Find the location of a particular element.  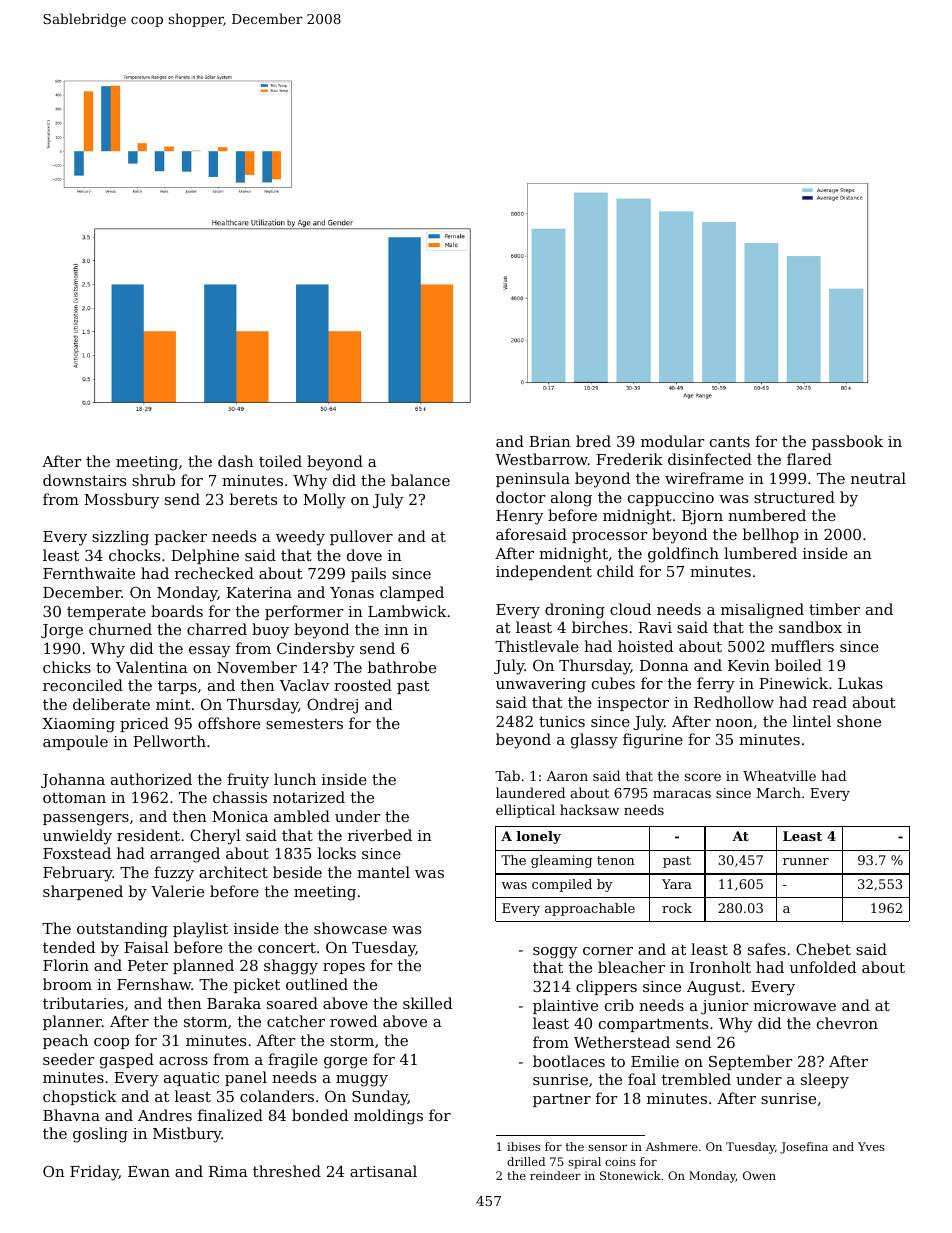

peninsula is located at coordinates (533, 479).
